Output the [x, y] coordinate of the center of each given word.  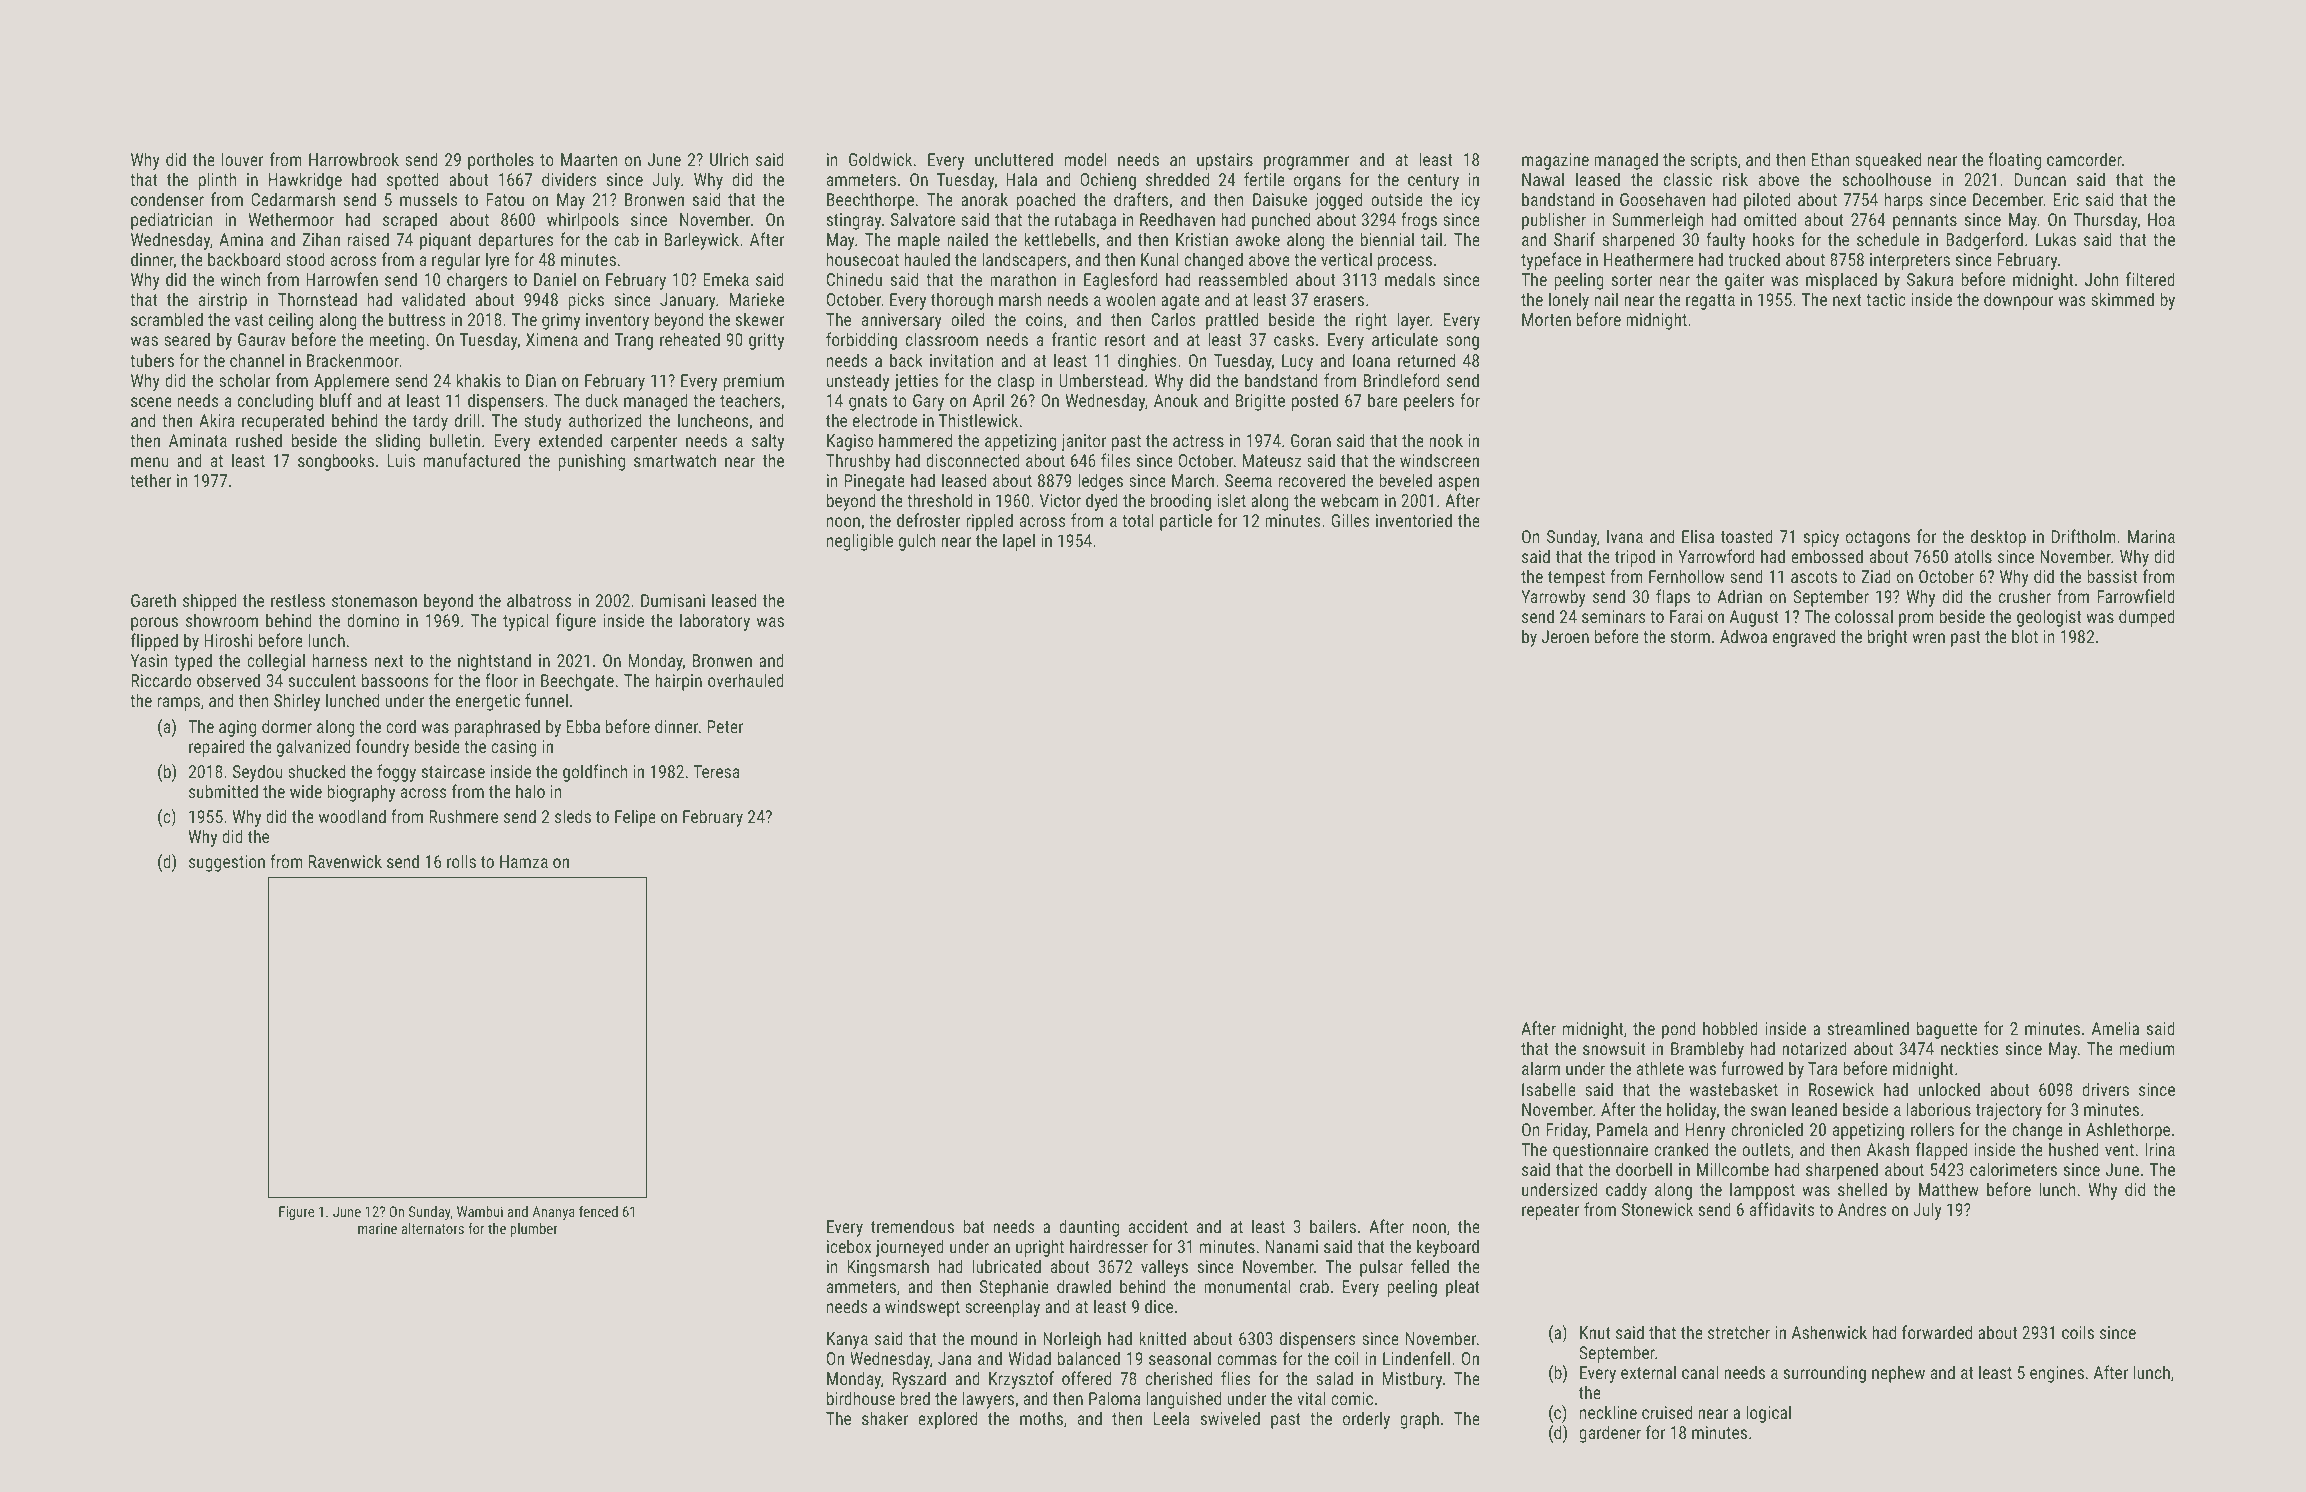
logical [1768, 1414]
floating [2014, 161]
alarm [1541, 1068]
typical [526, 622]
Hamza [524, 861]
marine [377, 1228]
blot [2025, 636]
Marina [2151, 536]
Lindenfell [1416, 1358]
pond [1678, 1030]
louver [243, 159]
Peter [725, 726]
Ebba [583, 726]
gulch [917, 542]
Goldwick [880, 159]
